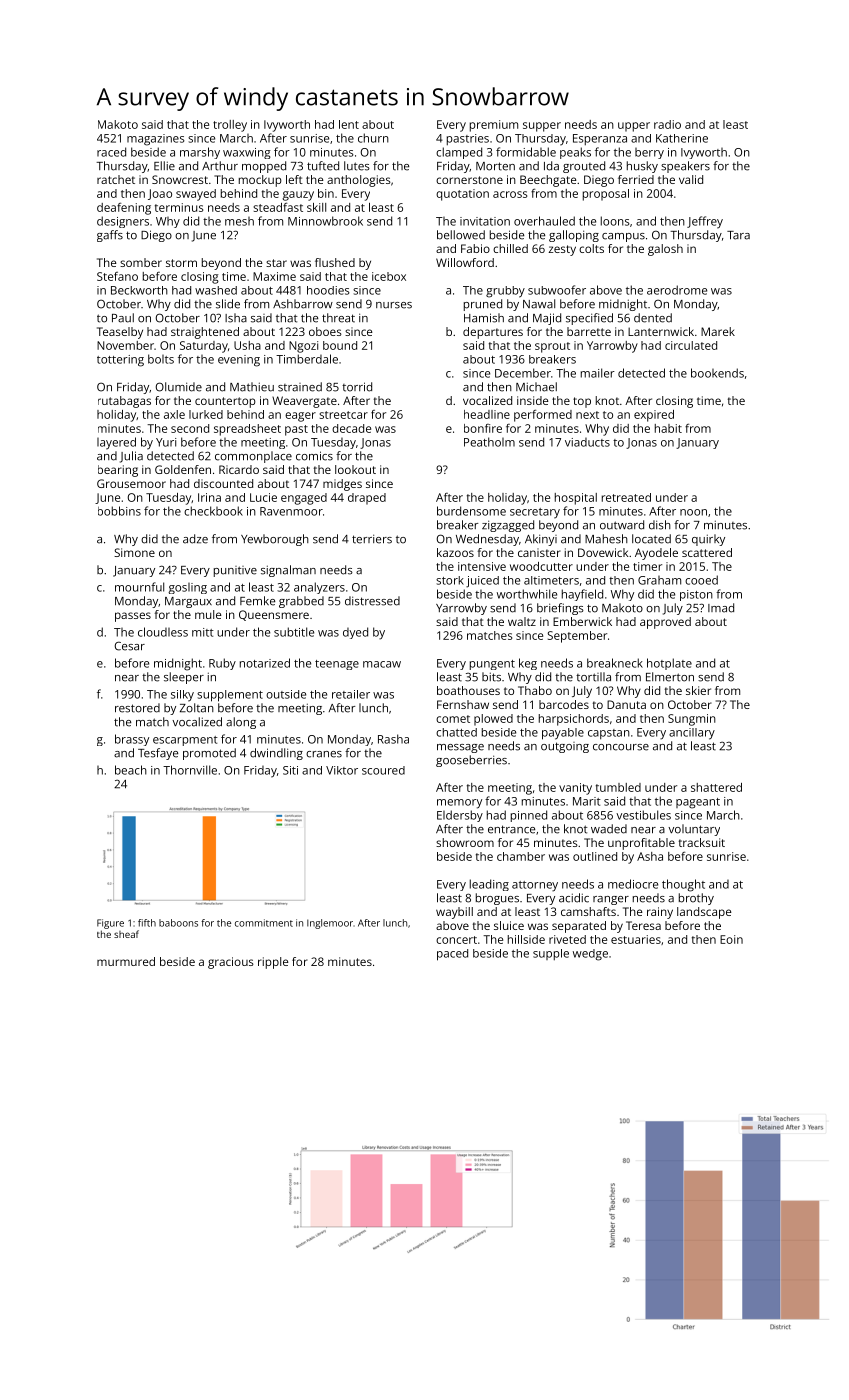  What do you see at coordinates (677, 290) in the document?
I see `aerodrome` at bounding box center [677, 290].
